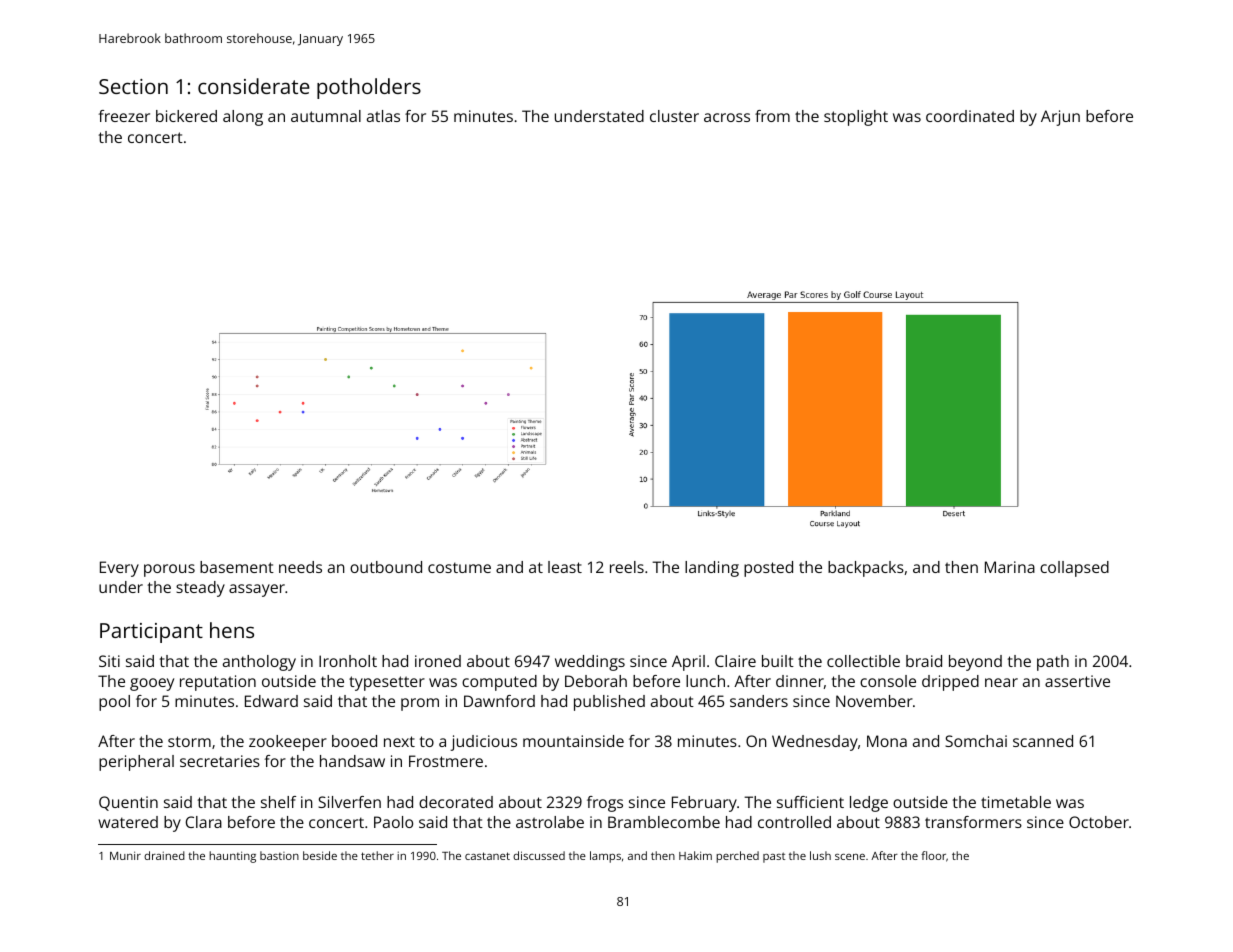 The image size is (1233, 952). Describe the element at coordinates (866, 569) in the screenshot. I see `backpacks` at that location.
